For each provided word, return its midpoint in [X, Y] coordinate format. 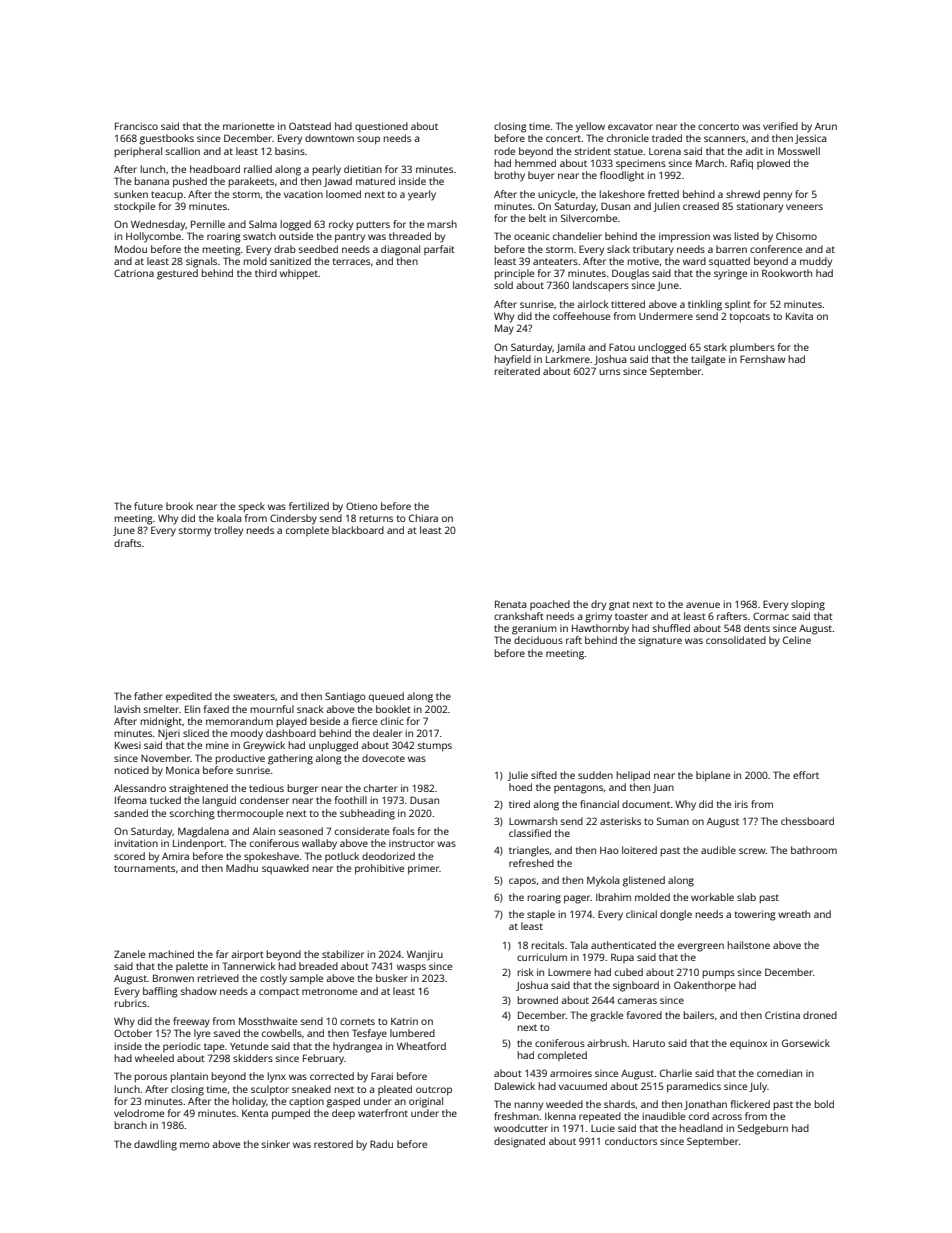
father [148, 696]
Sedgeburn [763, 1129]
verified [780, 126]
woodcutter [521, 1128]
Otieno [362, 506]
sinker [276, 1144]
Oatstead [310, 126]
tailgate [708, 360]
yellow [590, 127]
